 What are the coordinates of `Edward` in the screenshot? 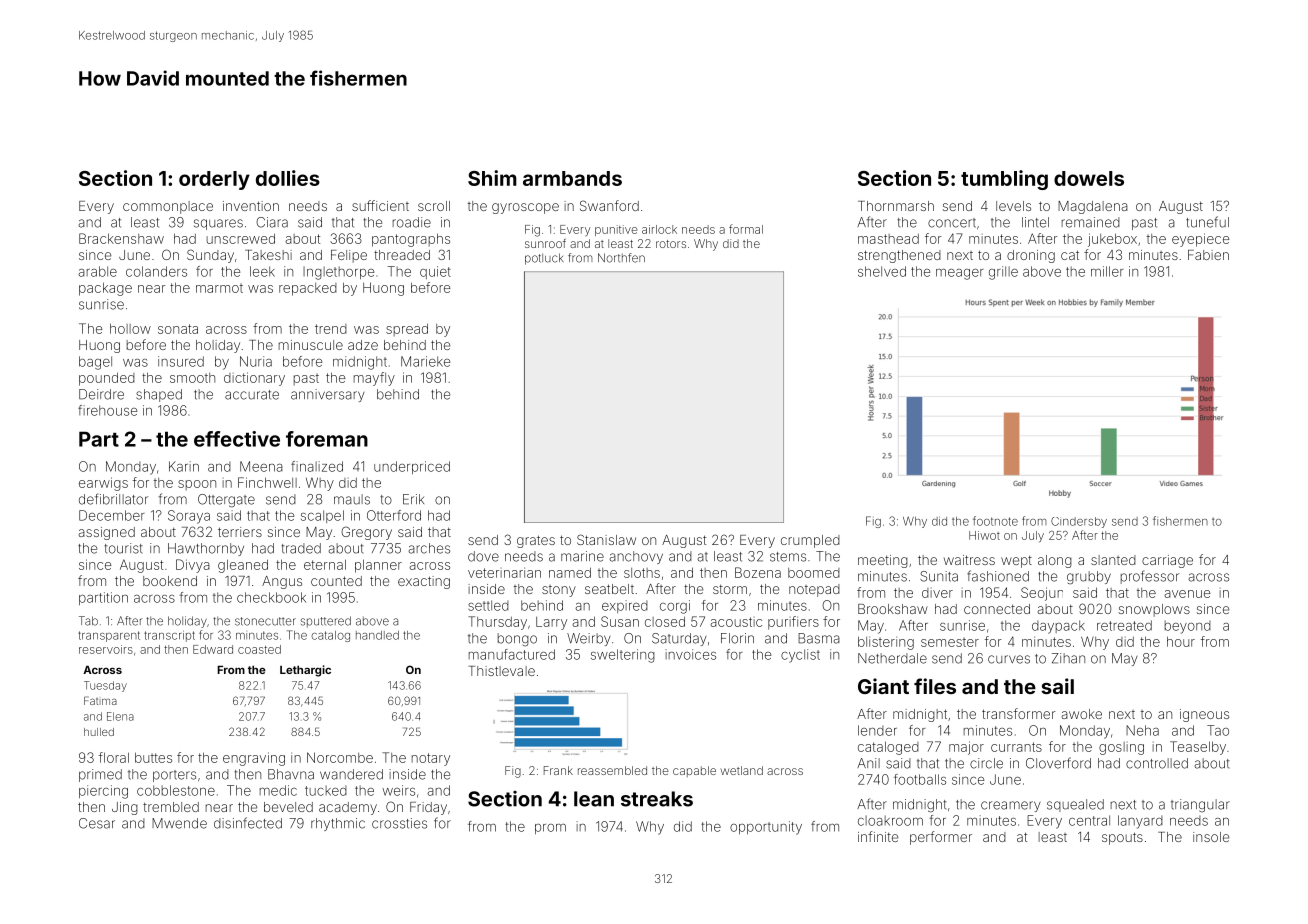 It's located at (213, 649).
